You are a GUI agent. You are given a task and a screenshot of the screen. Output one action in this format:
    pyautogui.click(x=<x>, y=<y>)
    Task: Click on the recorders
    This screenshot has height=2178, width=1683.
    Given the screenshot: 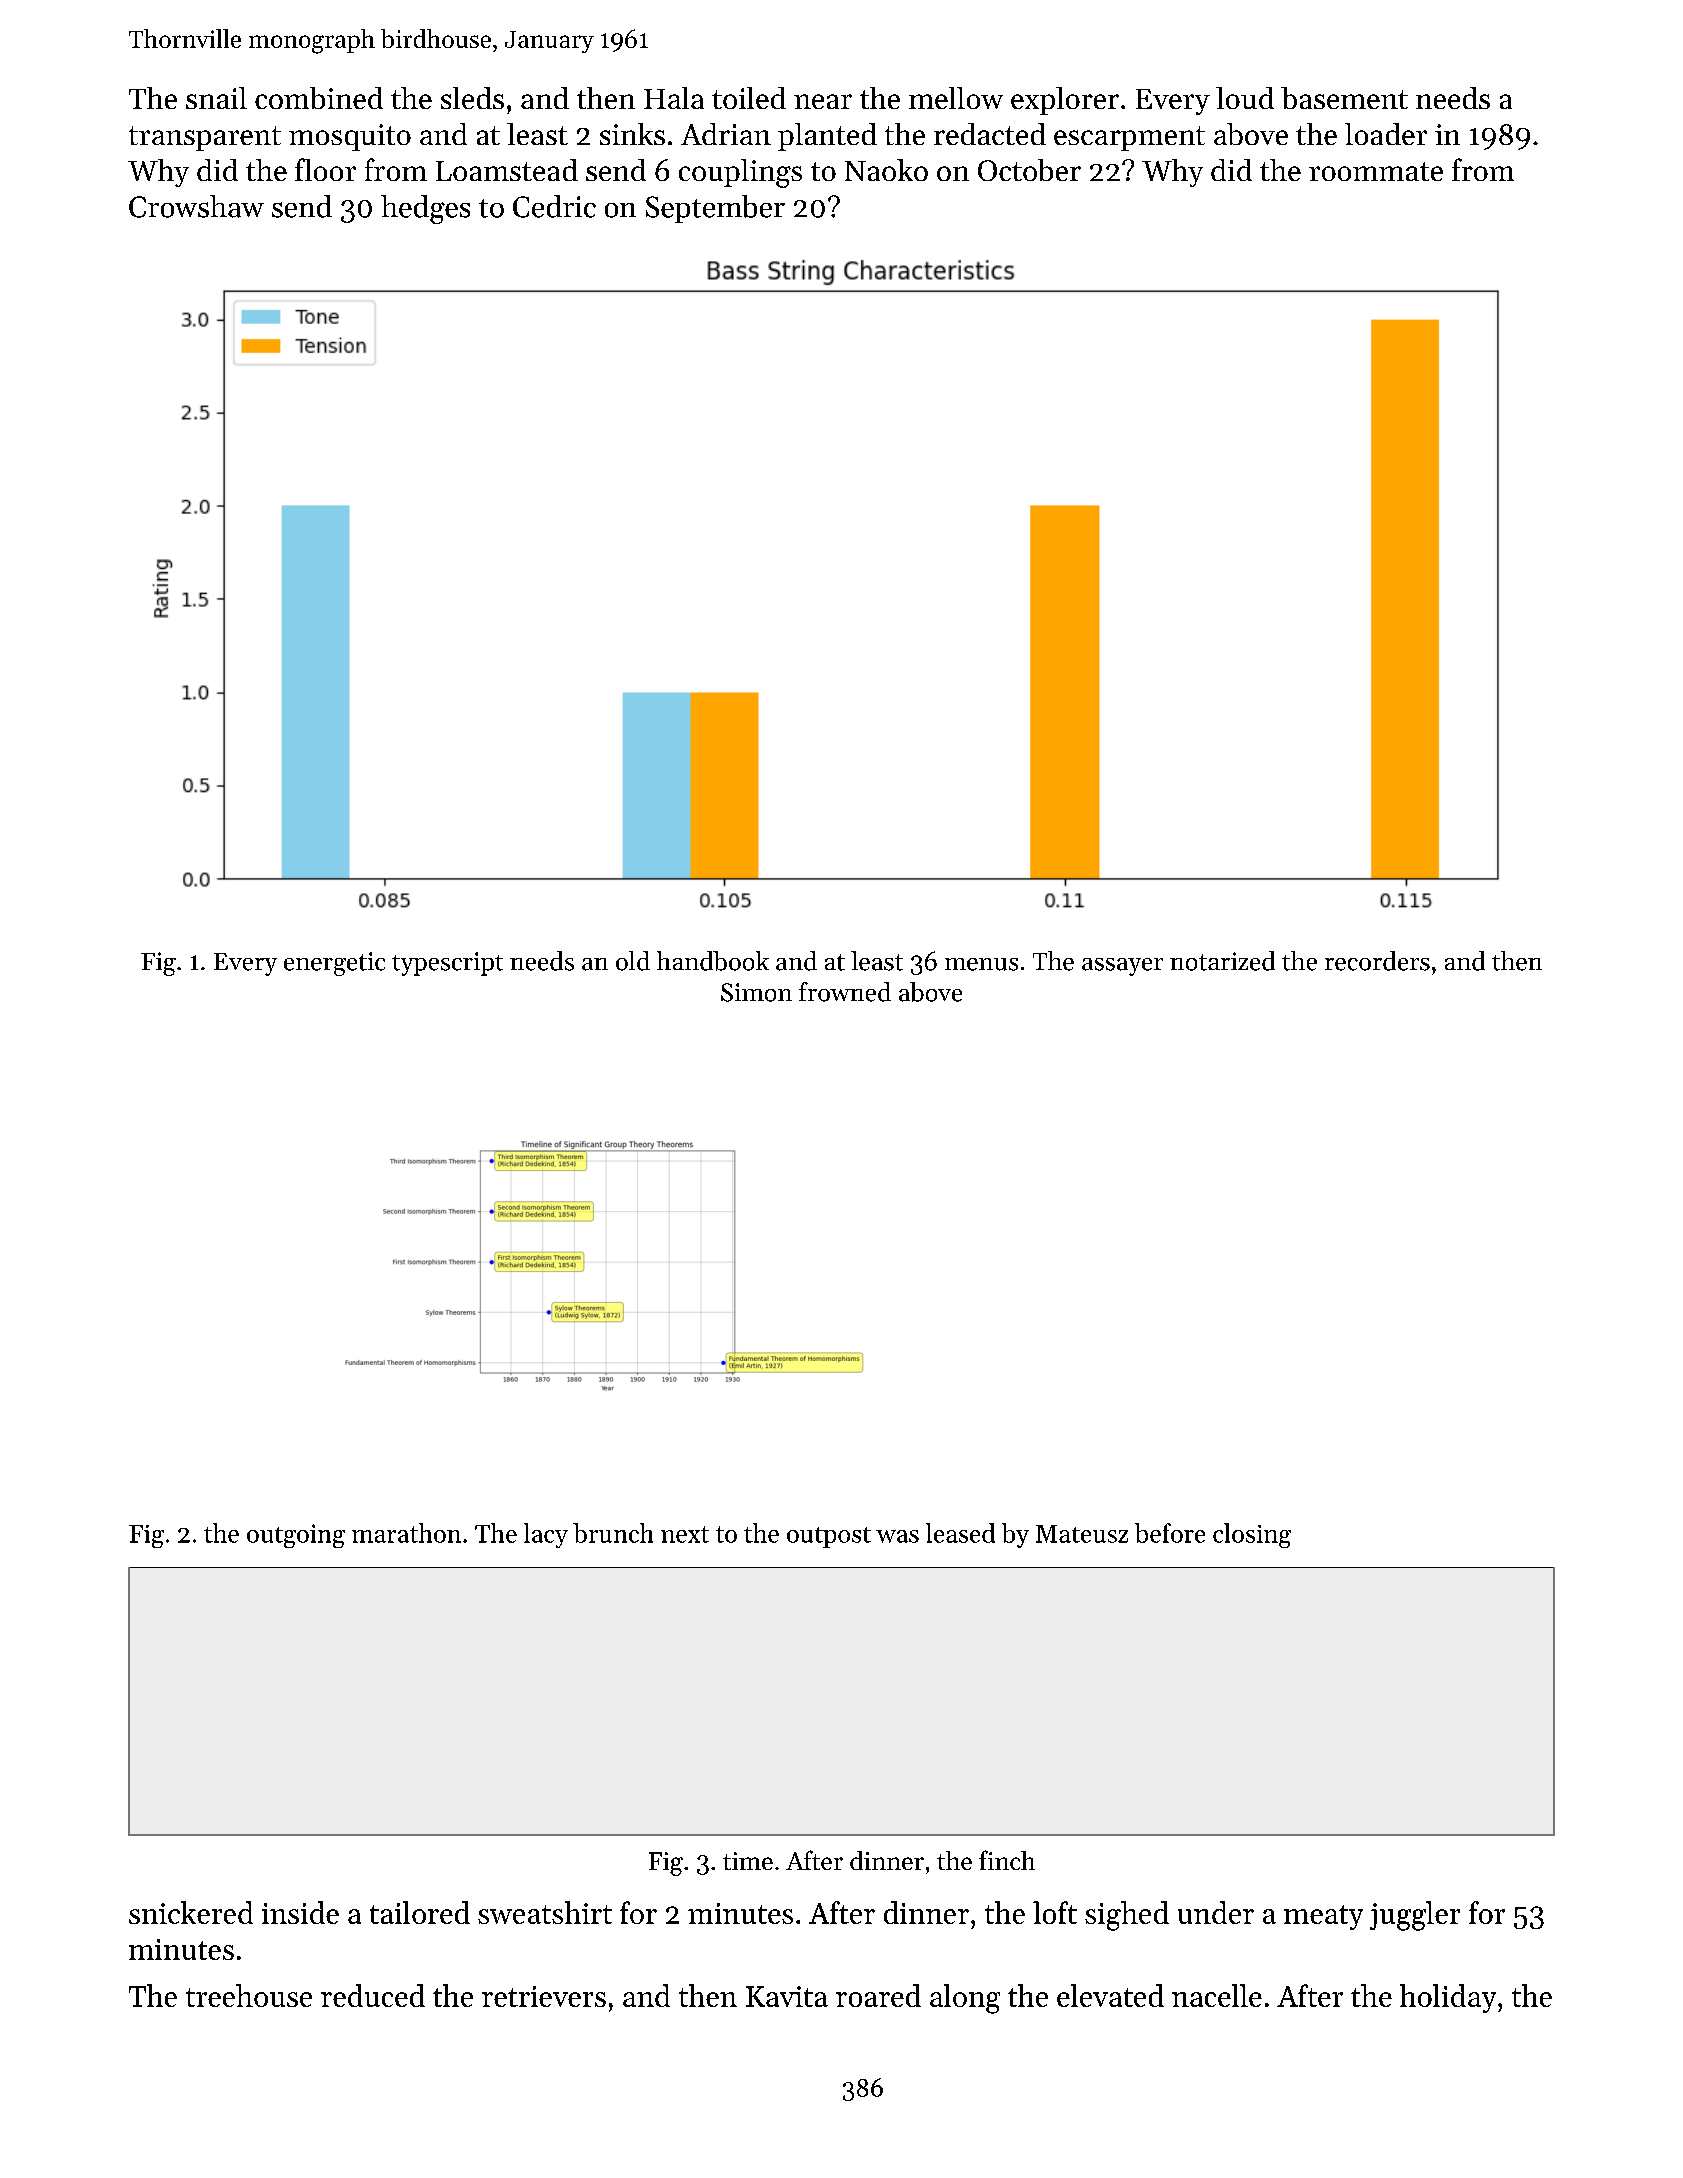 What is the action you would take?
    pyautogui.click(x=1377, y=961)
